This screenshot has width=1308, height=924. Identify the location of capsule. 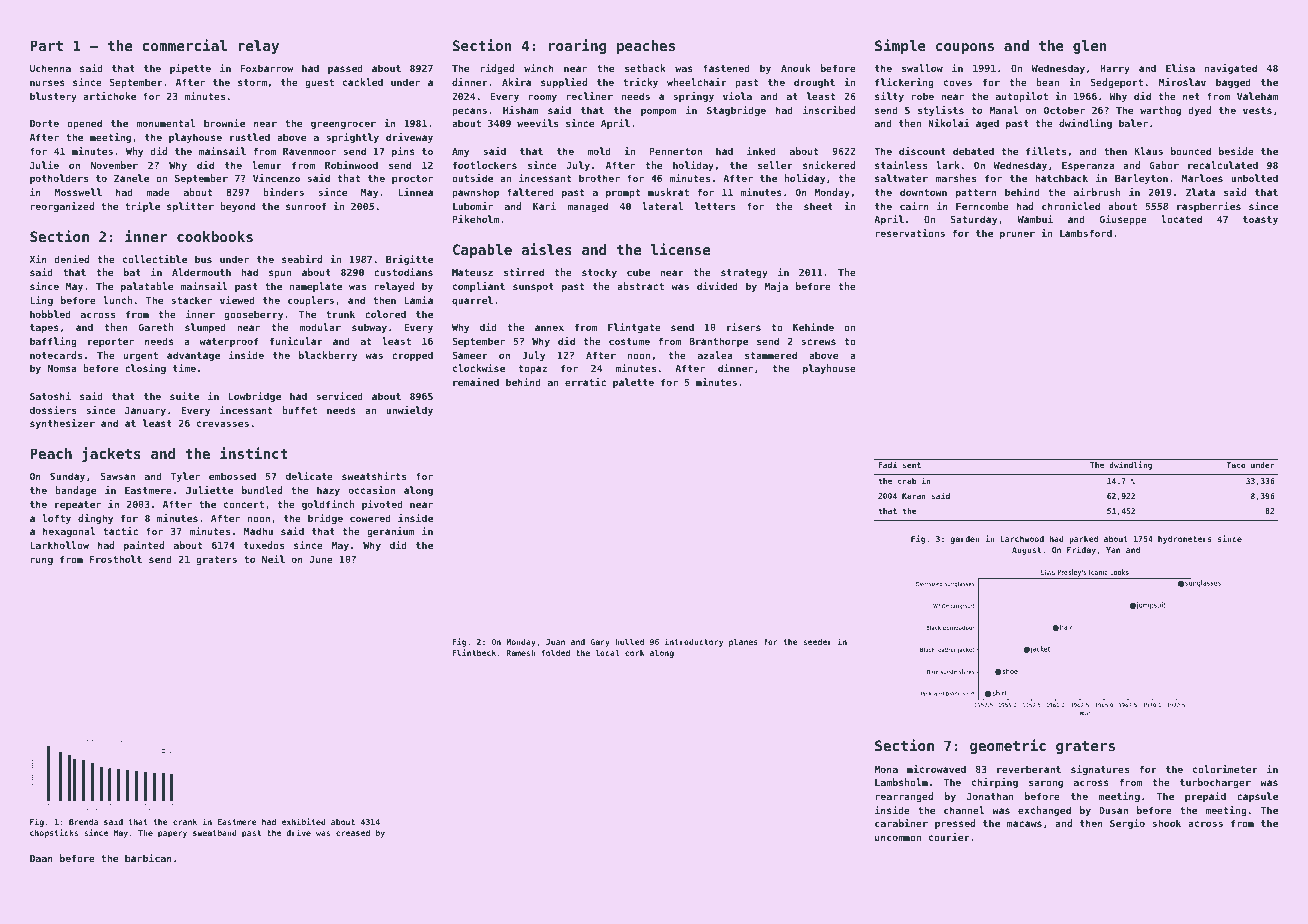
(1257, 797).
